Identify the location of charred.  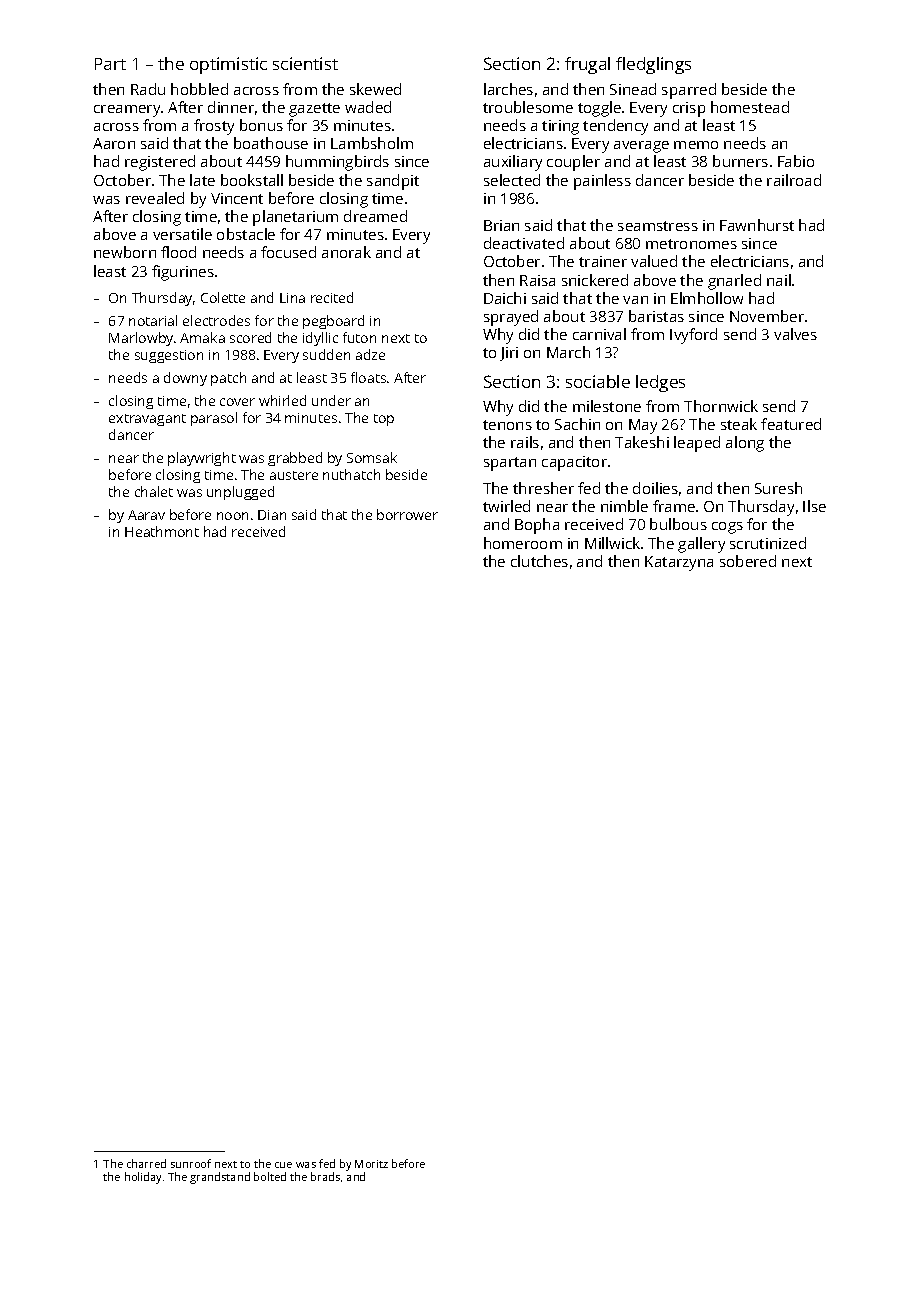
(146, 1163).
